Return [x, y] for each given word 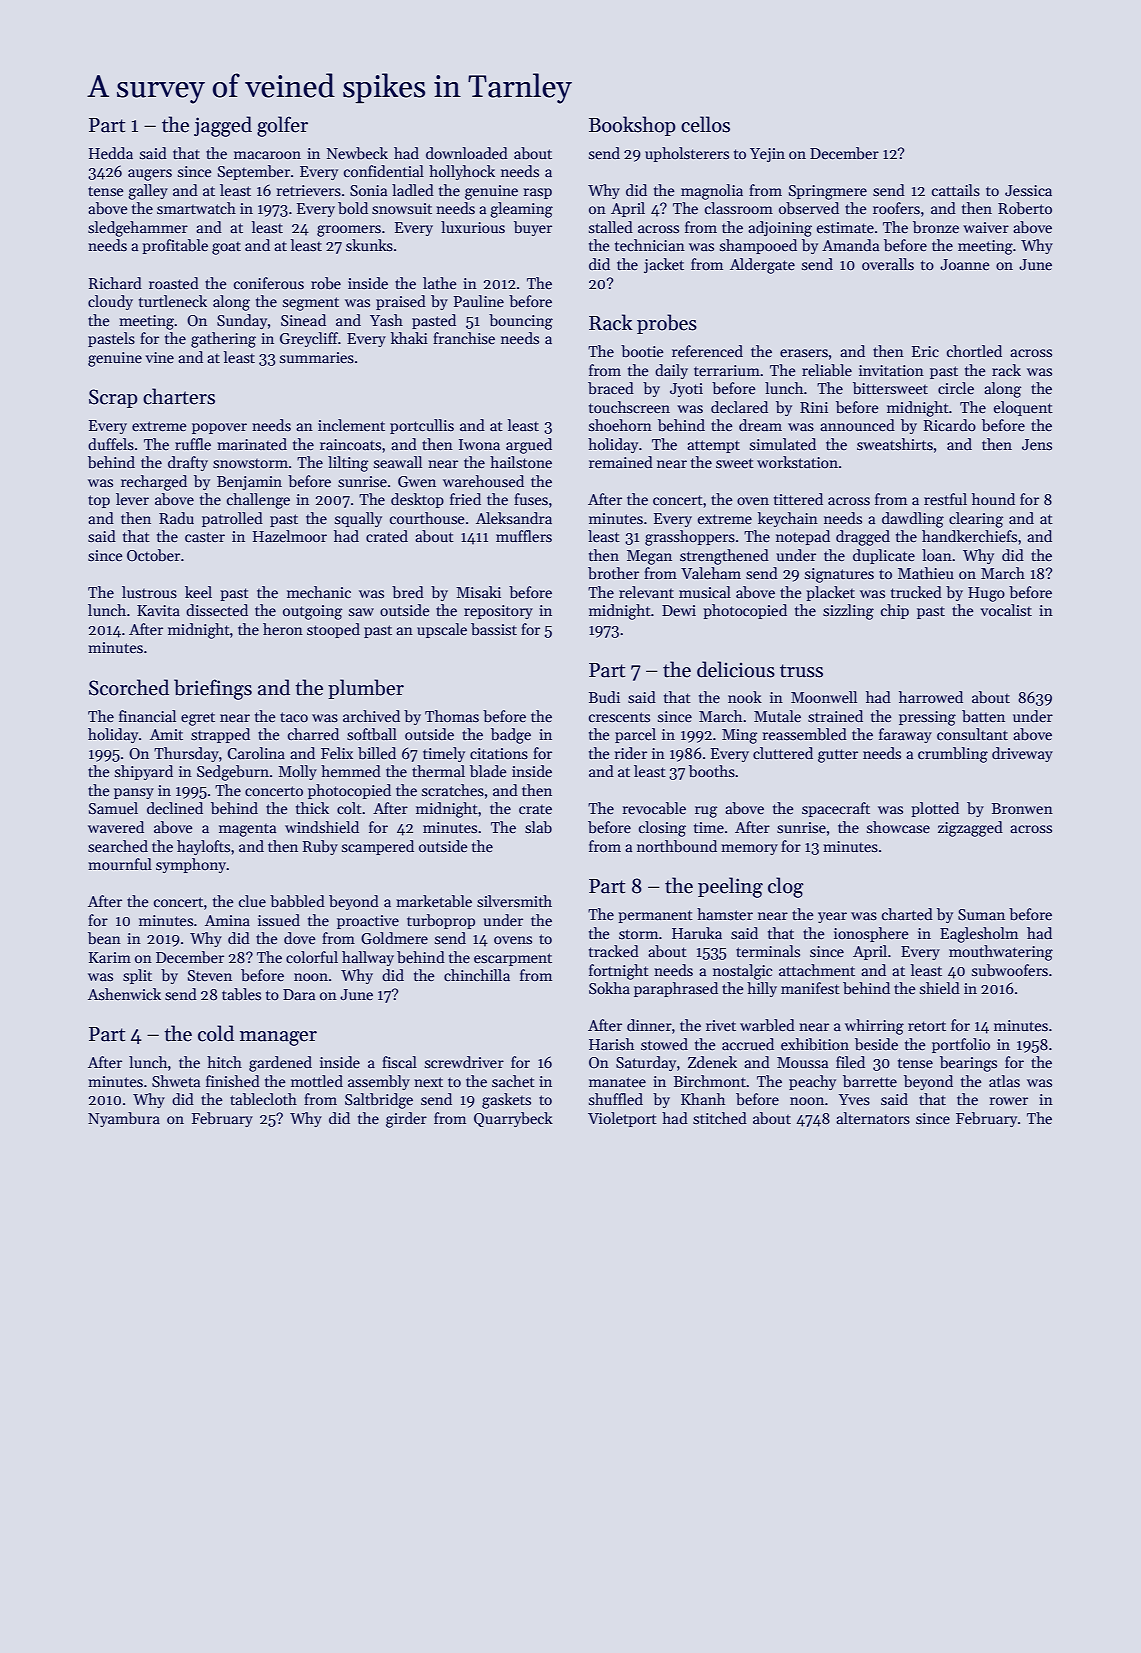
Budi [604, 697]
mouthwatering [1001, 953]
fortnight [619, 972]
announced [857, 425]
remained [621, 462]
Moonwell [824, 697]
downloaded [467, 153]
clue [252, 901]
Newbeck [357, 153]
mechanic [319, 592]
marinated [252, 444]
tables [241, 994]
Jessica [1028, 190]
